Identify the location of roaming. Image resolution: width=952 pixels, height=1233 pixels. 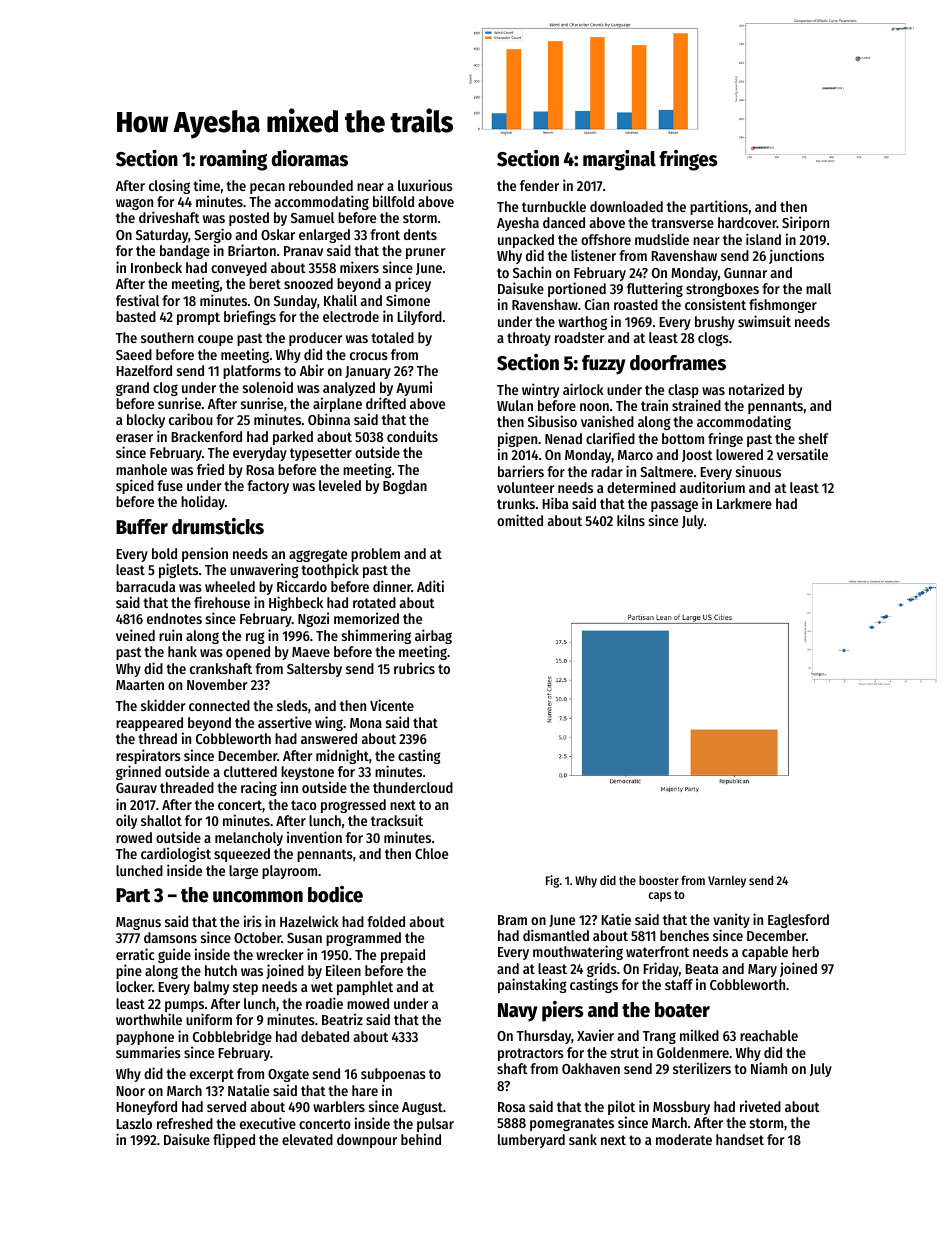
(233, 160).
